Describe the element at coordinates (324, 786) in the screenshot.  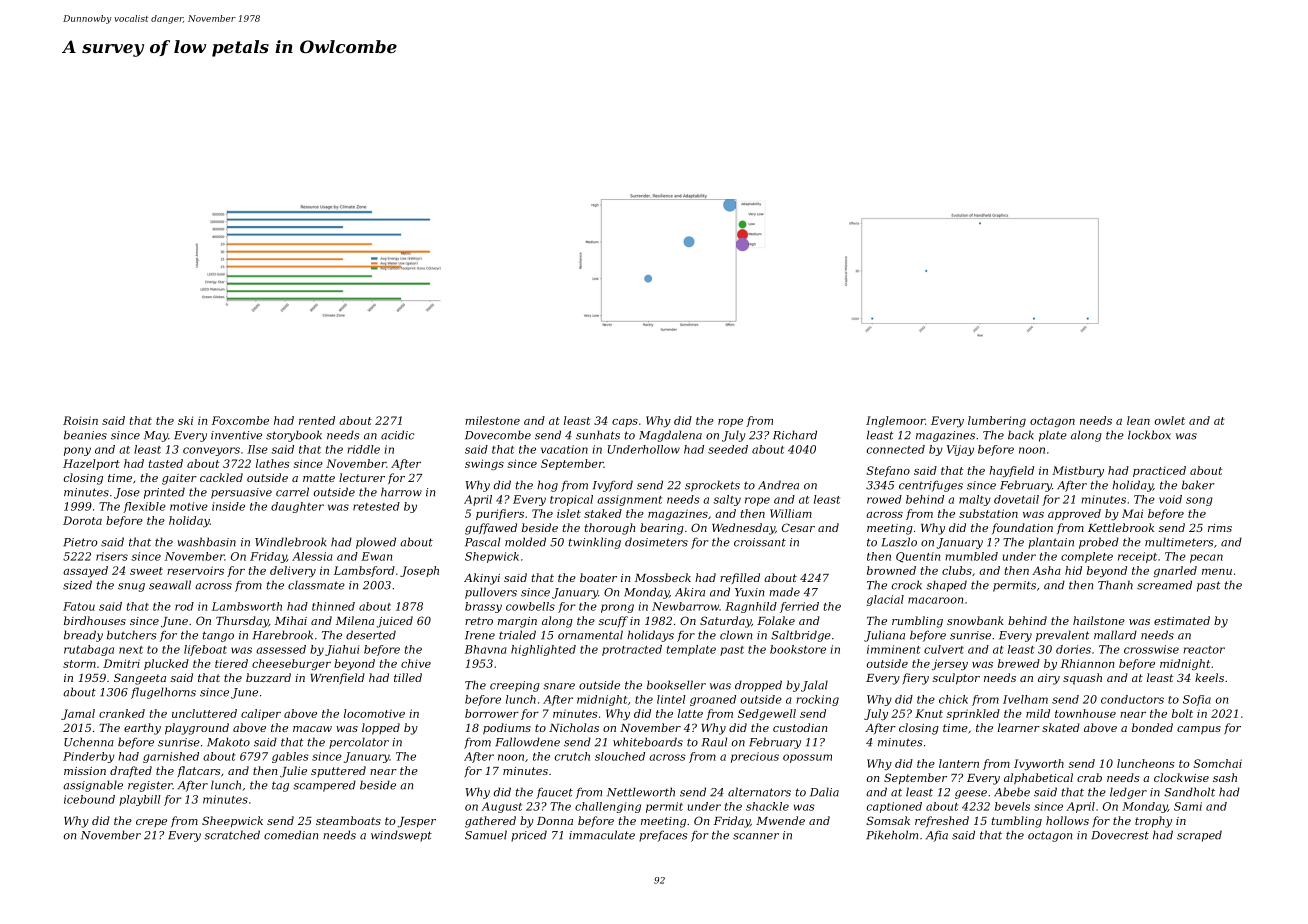
I see `scampered` at that location.
